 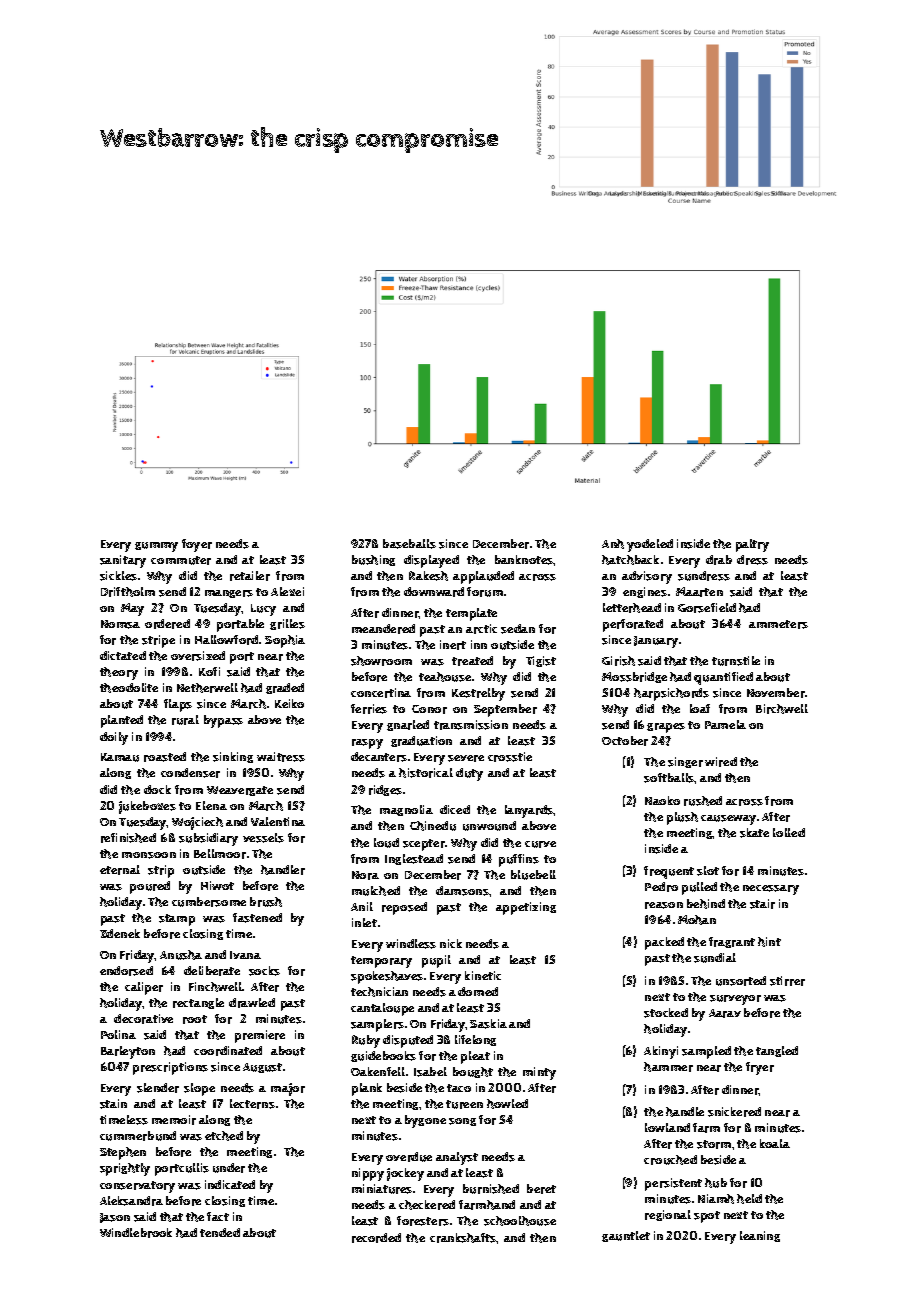 What do you see at coordinates (156, 547) in the document?
I see `gummy` at bounding box center [156, 547].
